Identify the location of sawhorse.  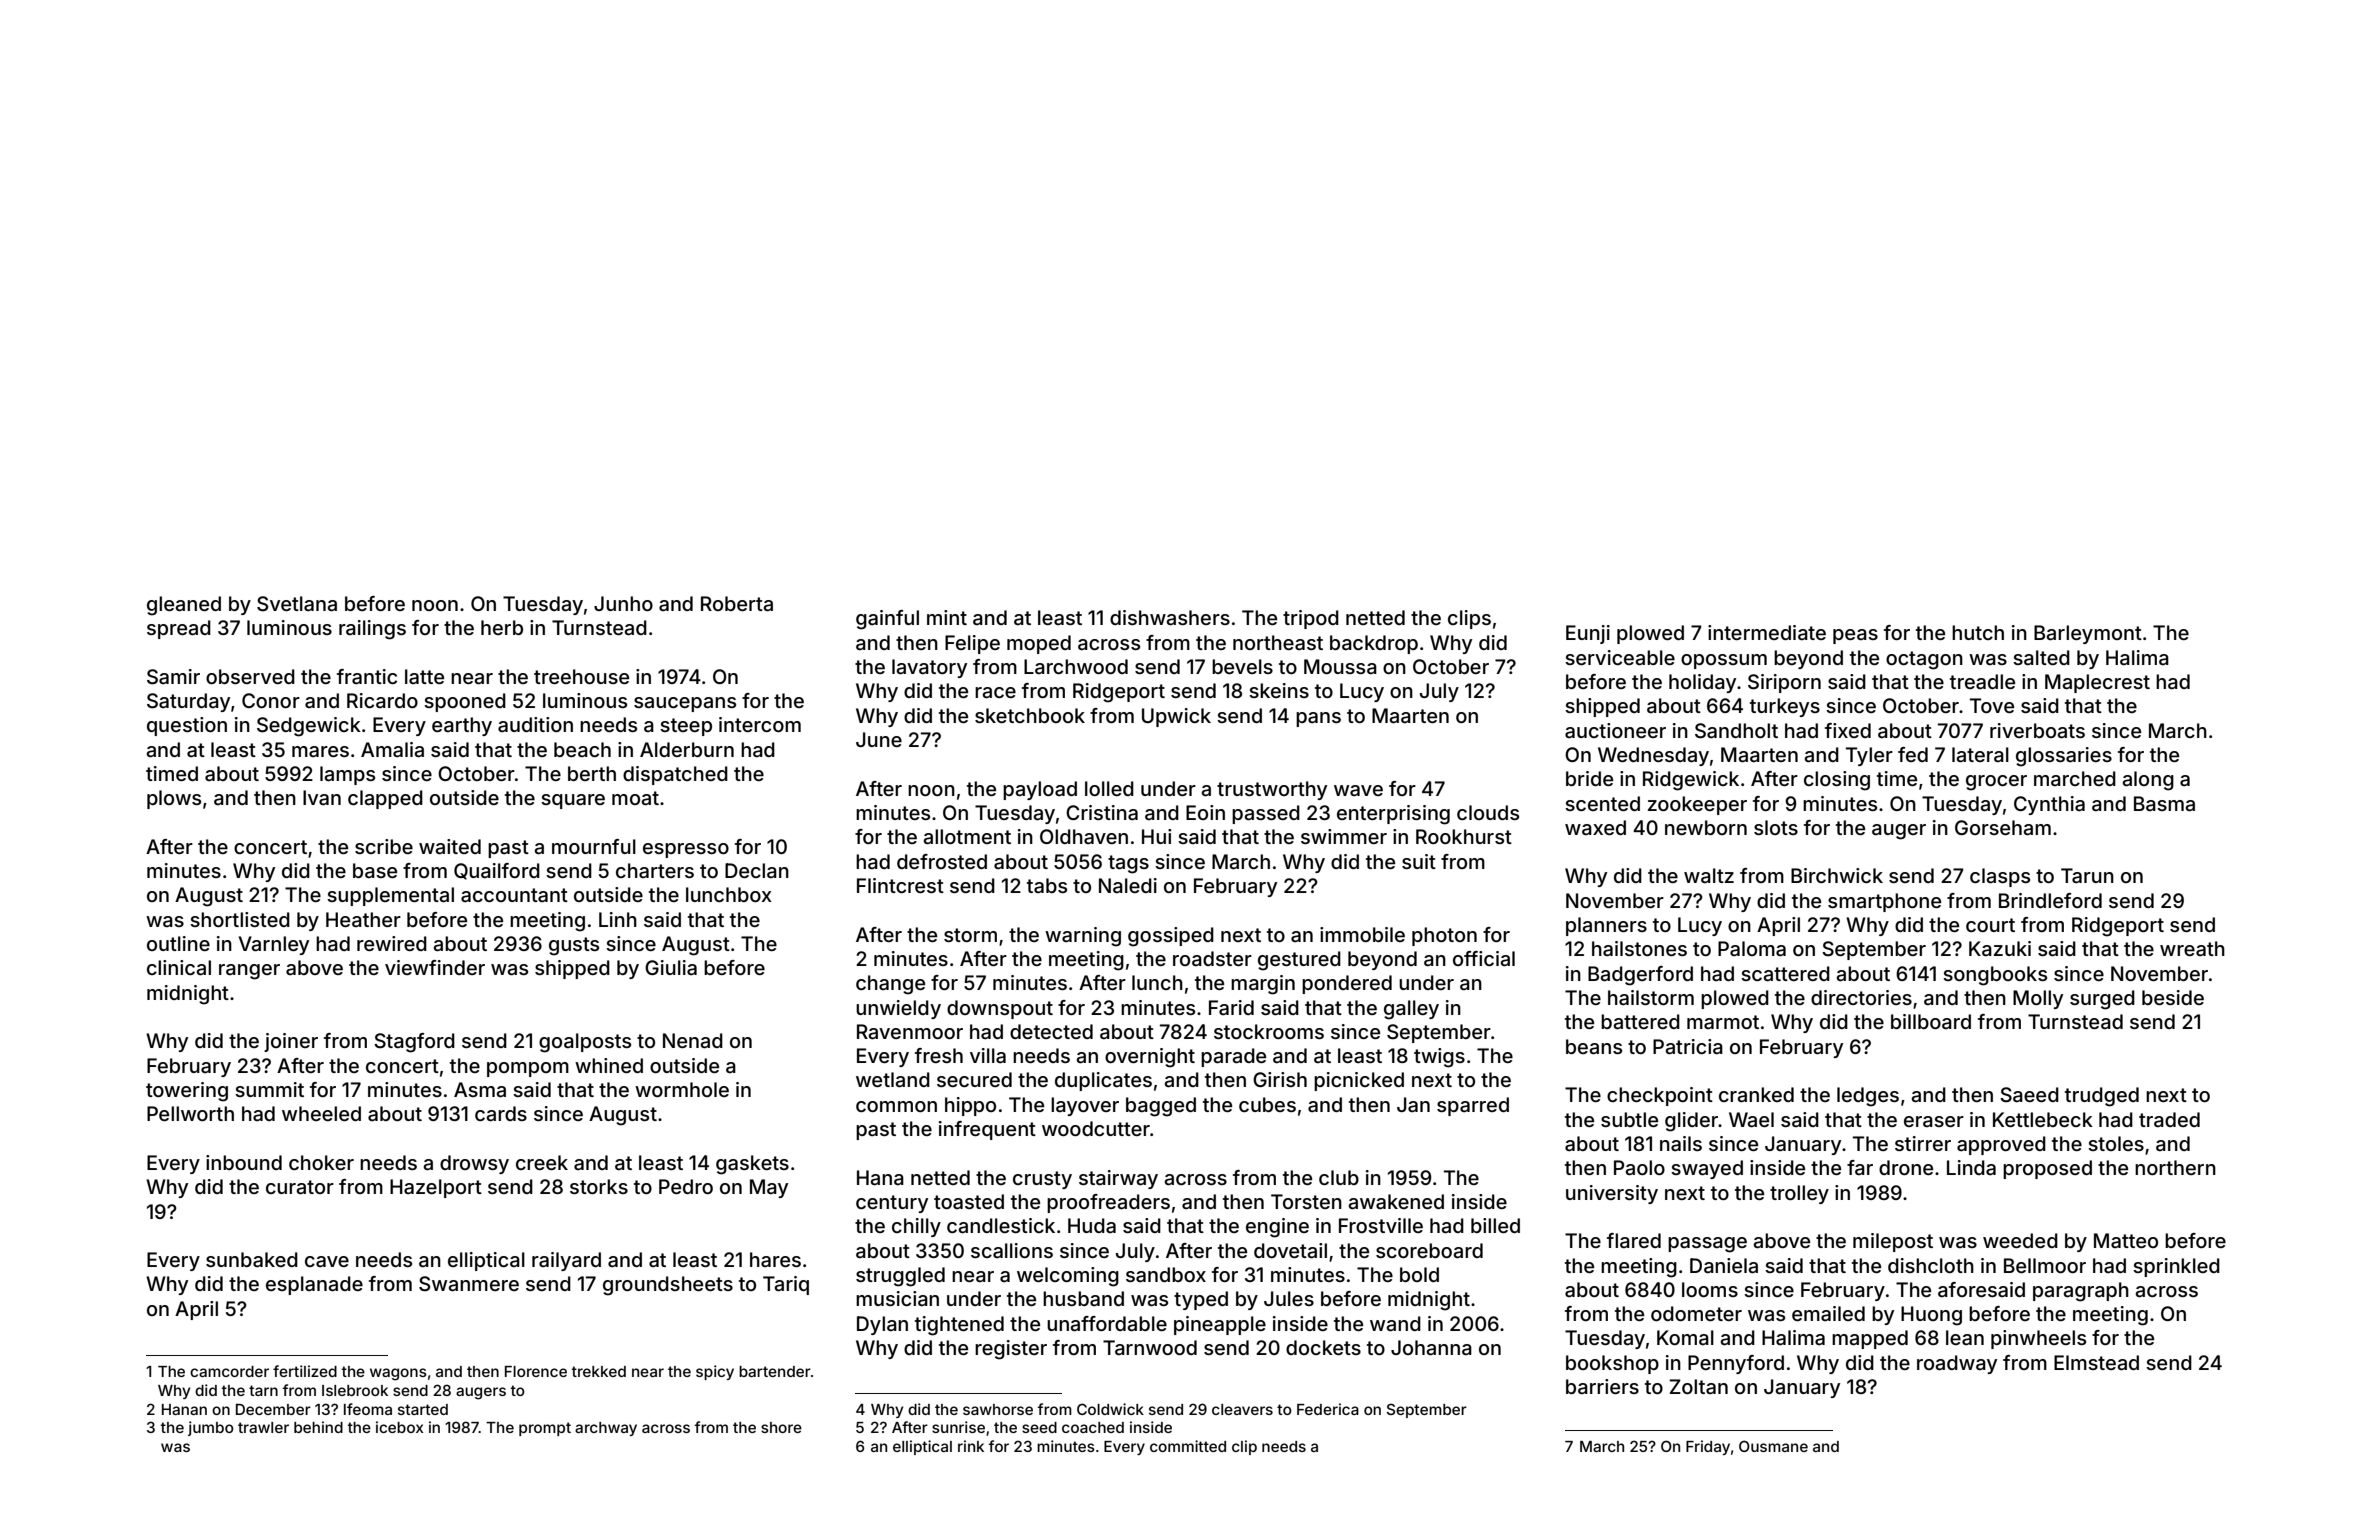
(998, 1409).
